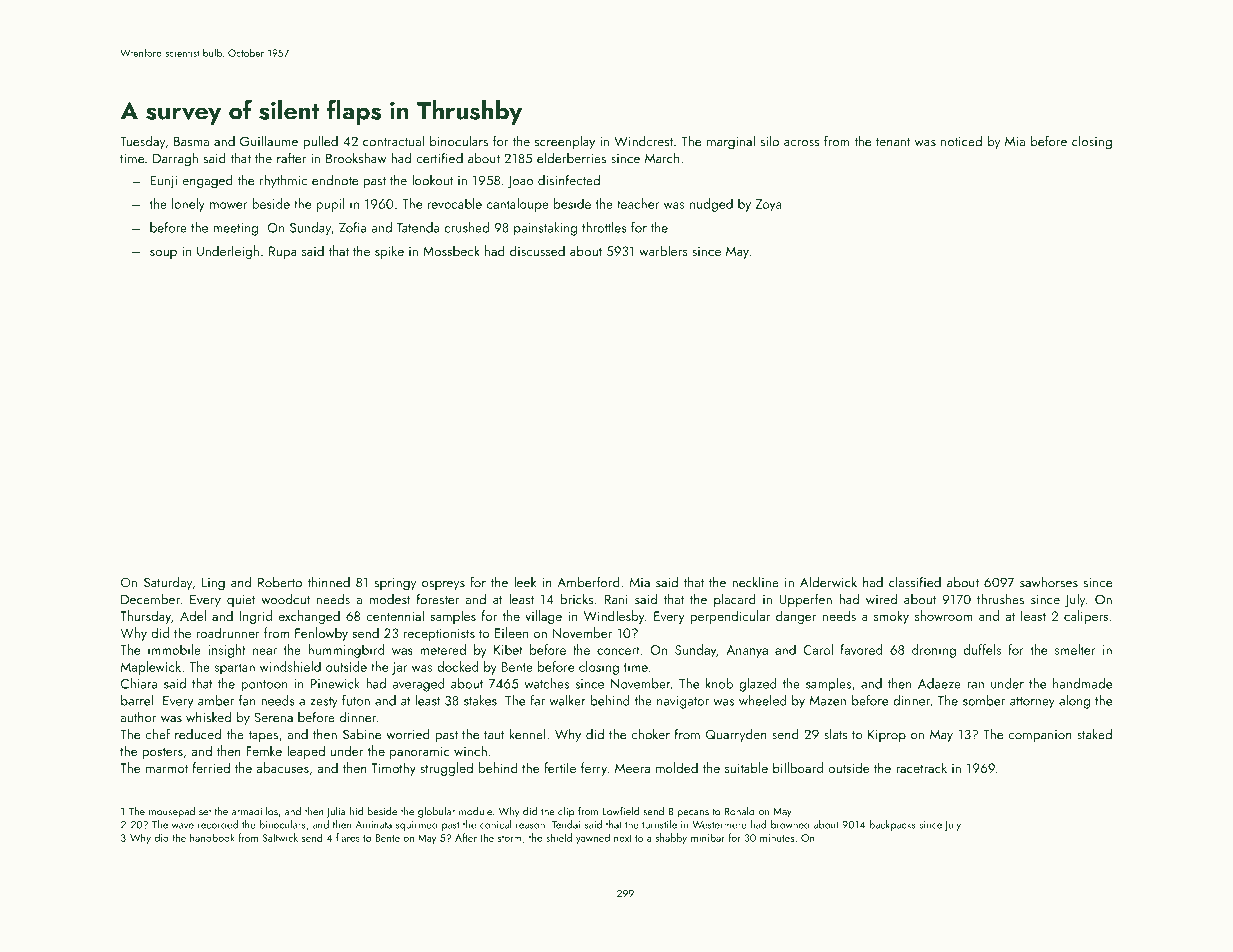 Image resolution: width=1233 pixels, height=952 pixels. I want to click on immobile, so click(174, 649).
